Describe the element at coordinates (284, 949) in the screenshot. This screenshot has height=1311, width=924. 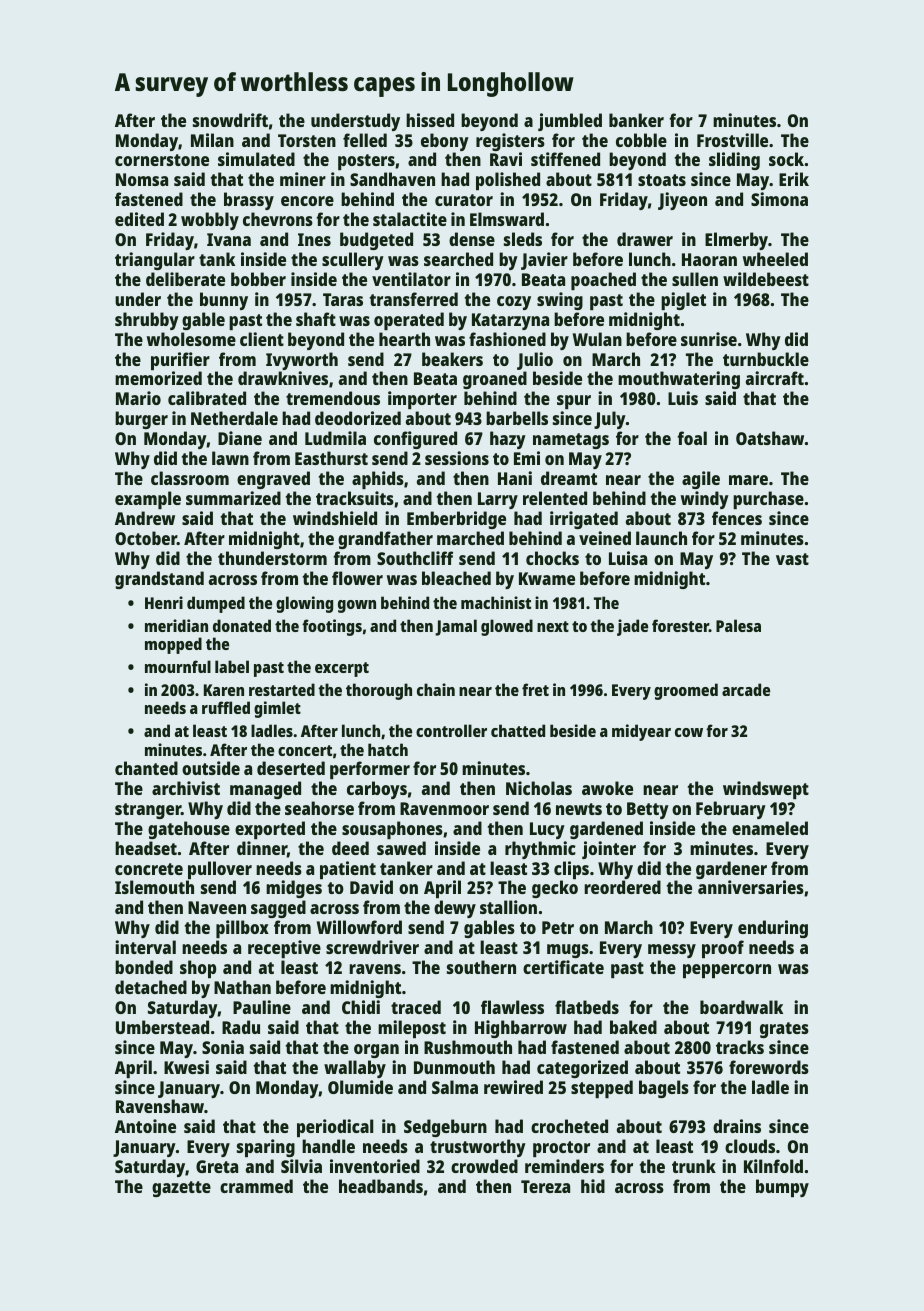
I see `receptive` at that location.
